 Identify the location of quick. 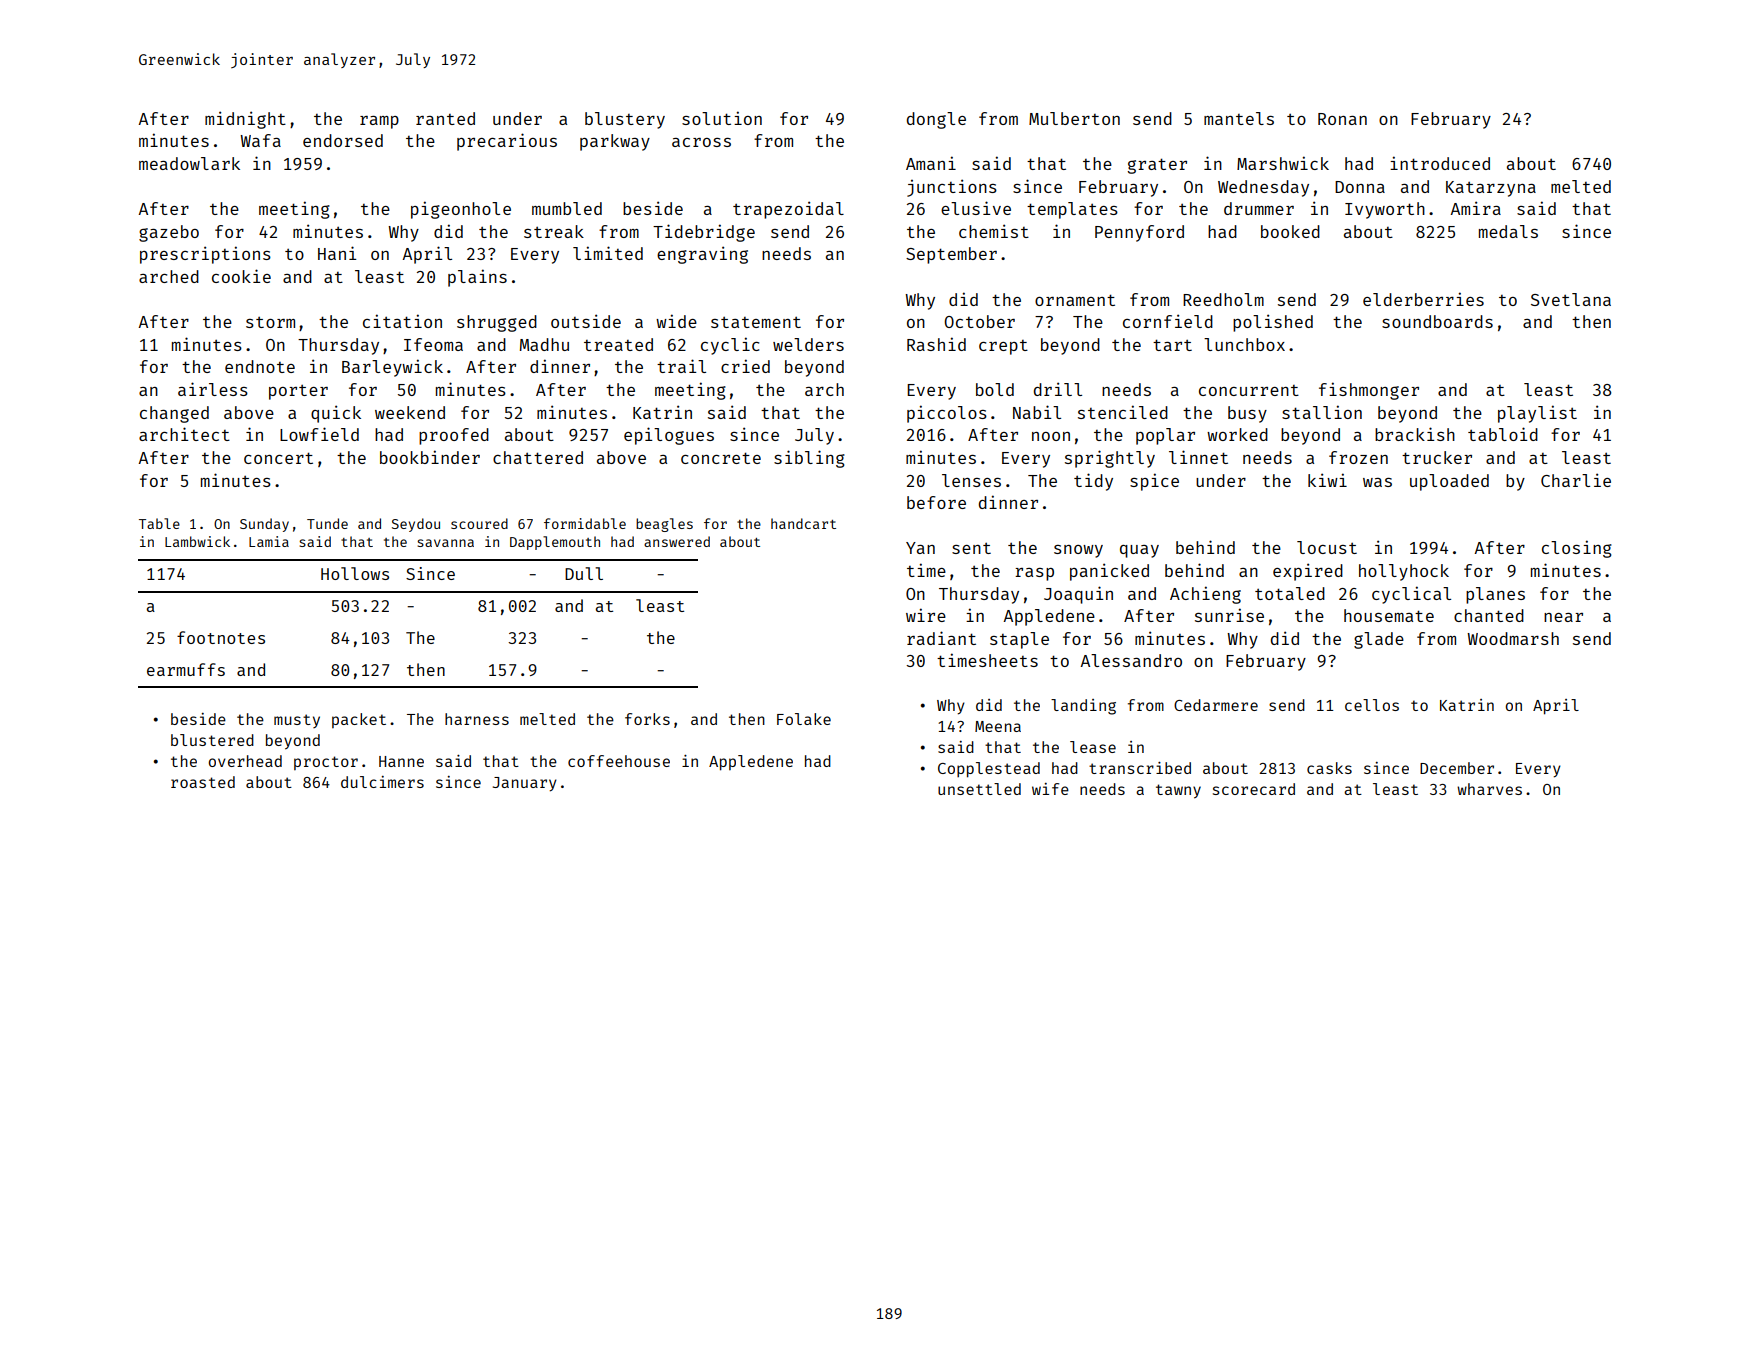
(336, 414).
